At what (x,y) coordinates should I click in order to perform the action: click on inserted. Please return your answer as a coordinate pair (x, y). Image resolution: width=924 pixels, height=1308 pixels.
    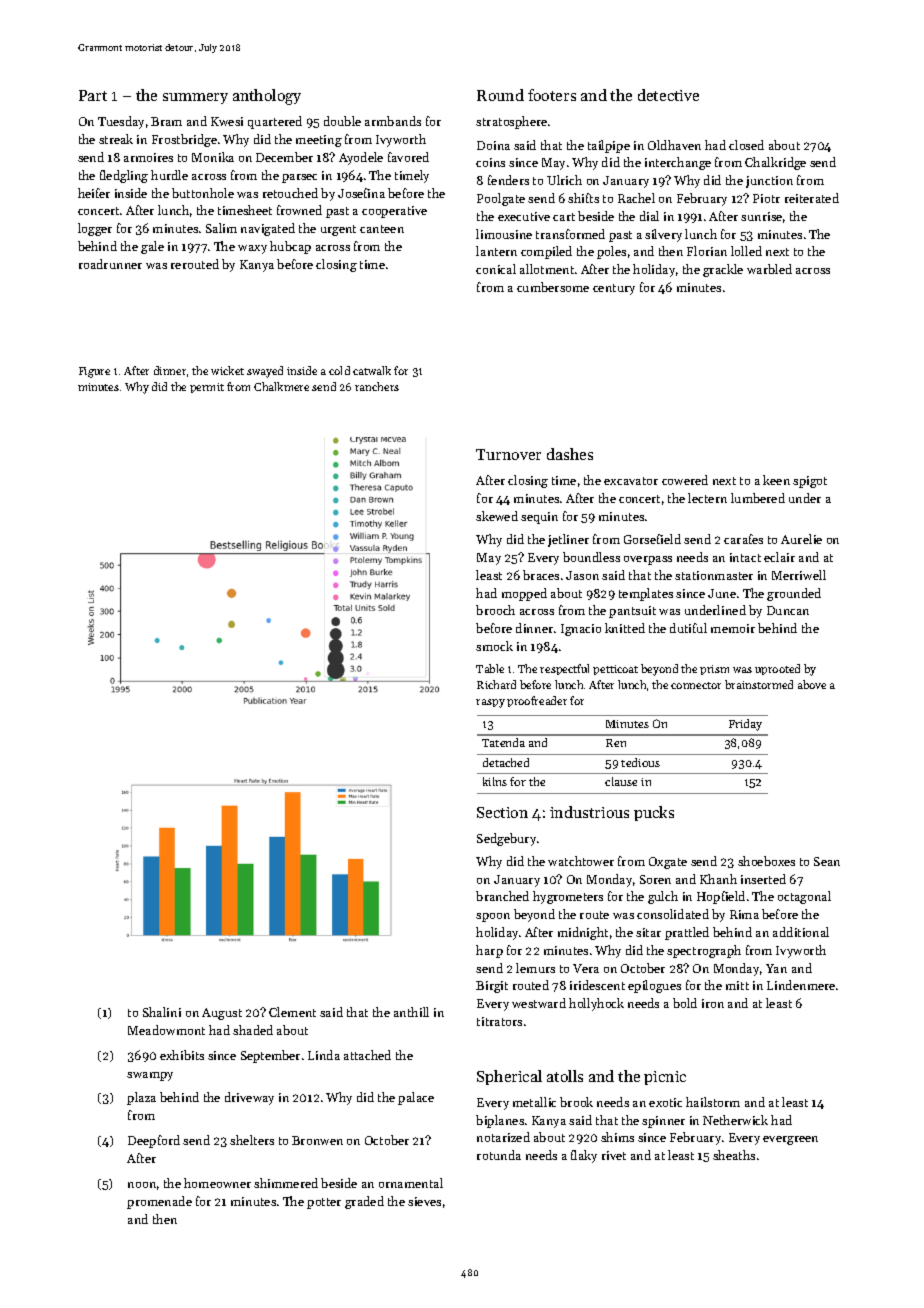
    Looking at the image, I should click on (763, 879).
